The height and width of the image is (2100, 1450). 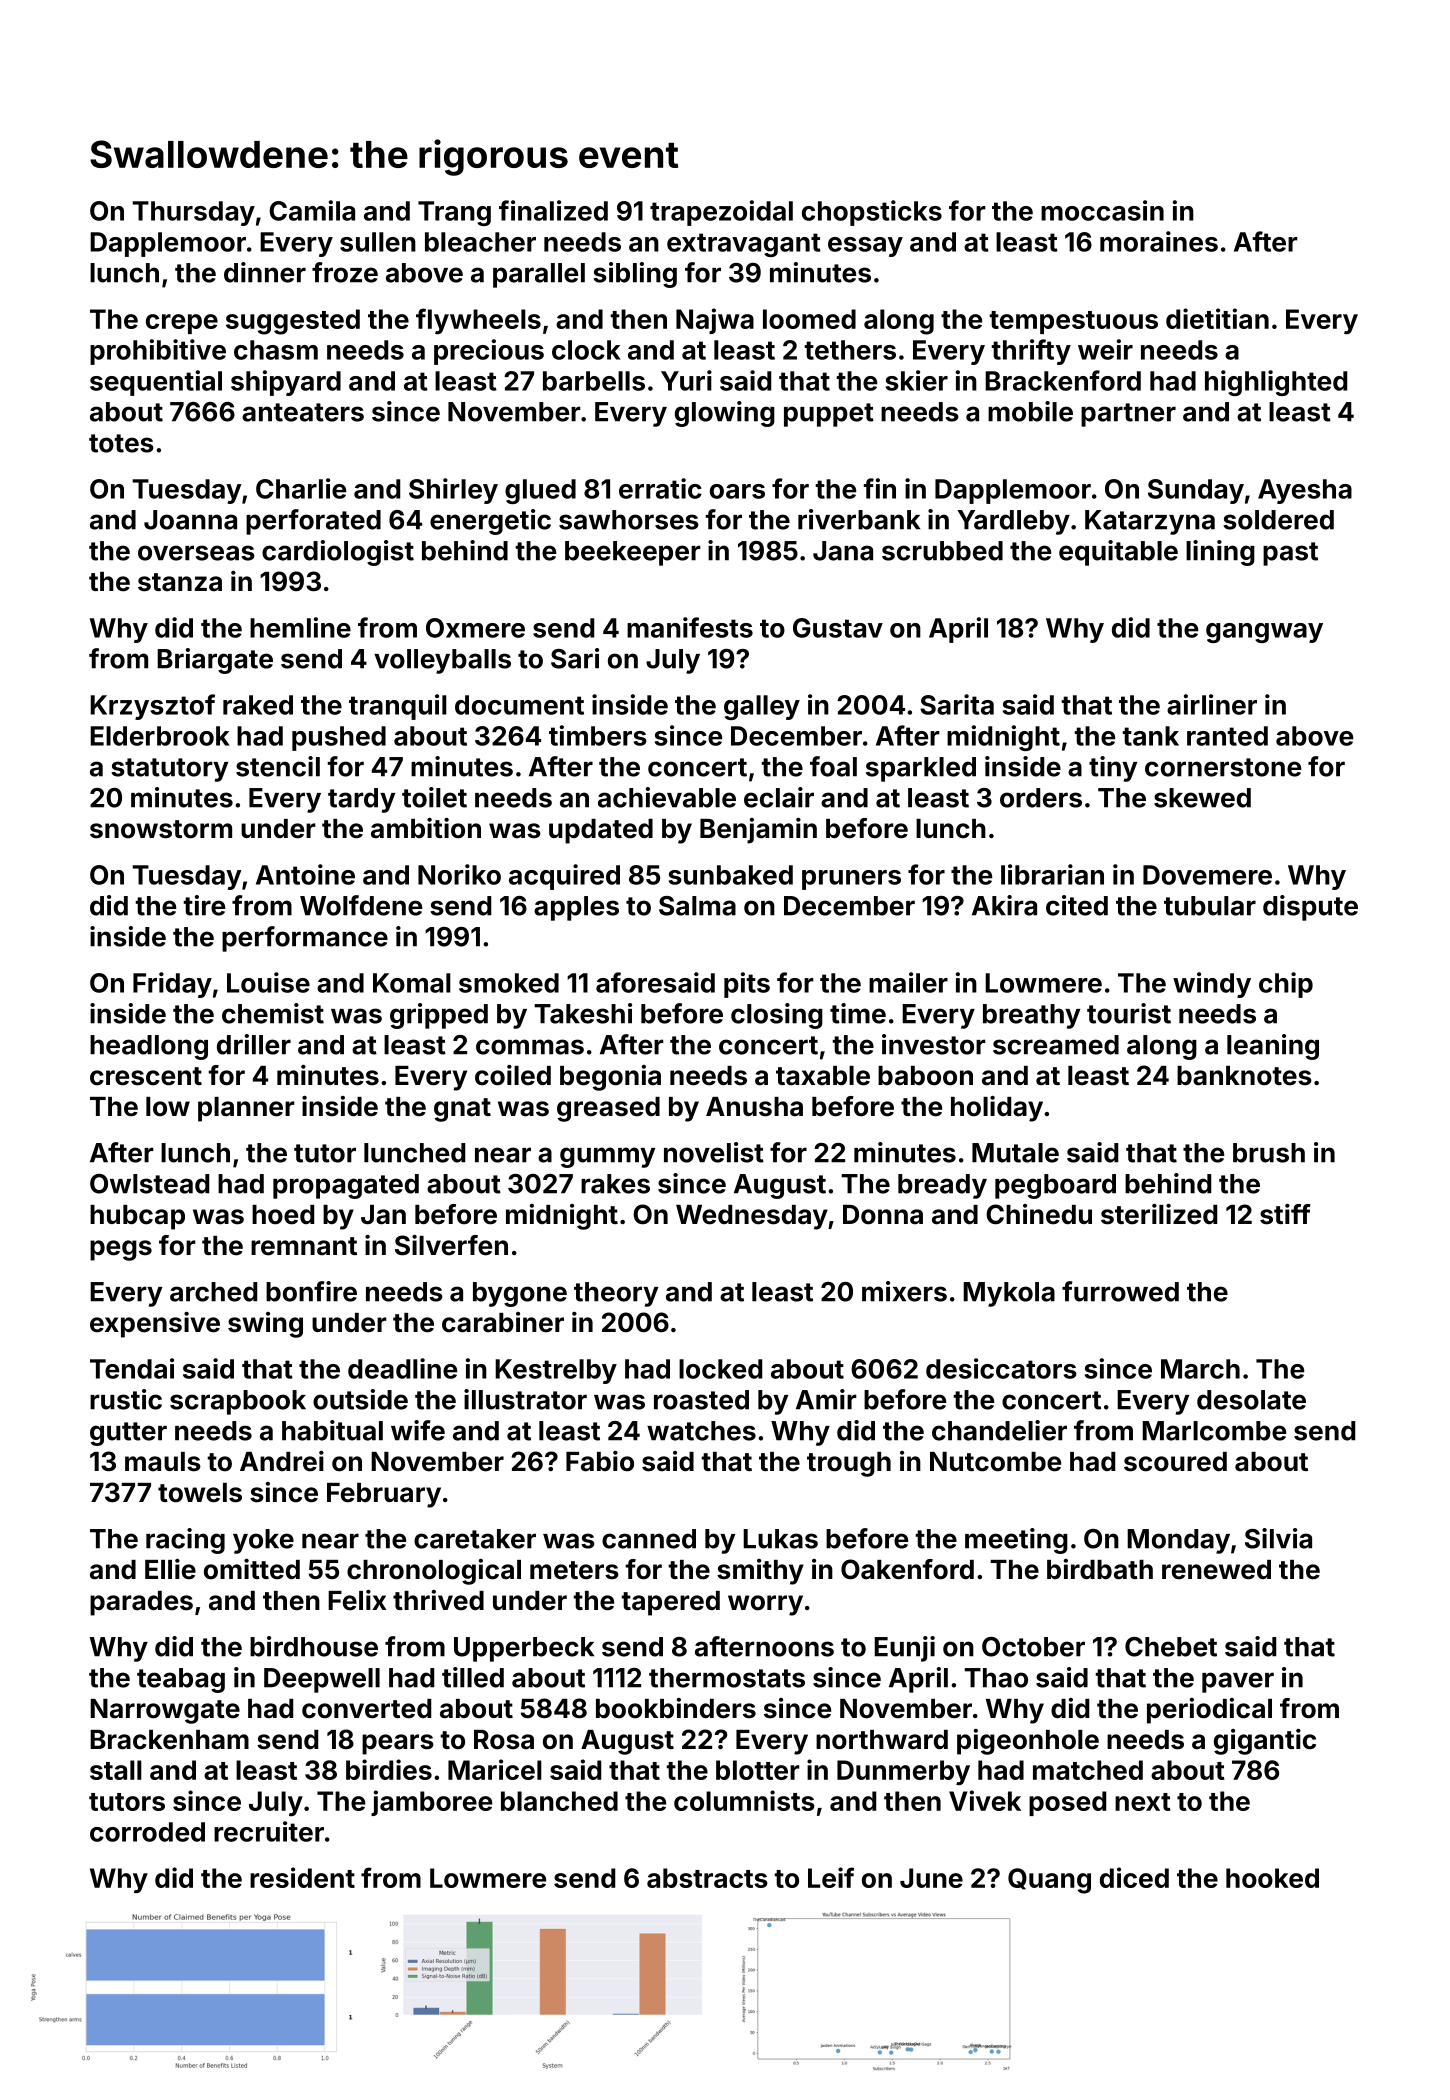 What do you see at coordinates (615, 1184) in the image?
I see `rakes` at bounding box center [615, 1184].
